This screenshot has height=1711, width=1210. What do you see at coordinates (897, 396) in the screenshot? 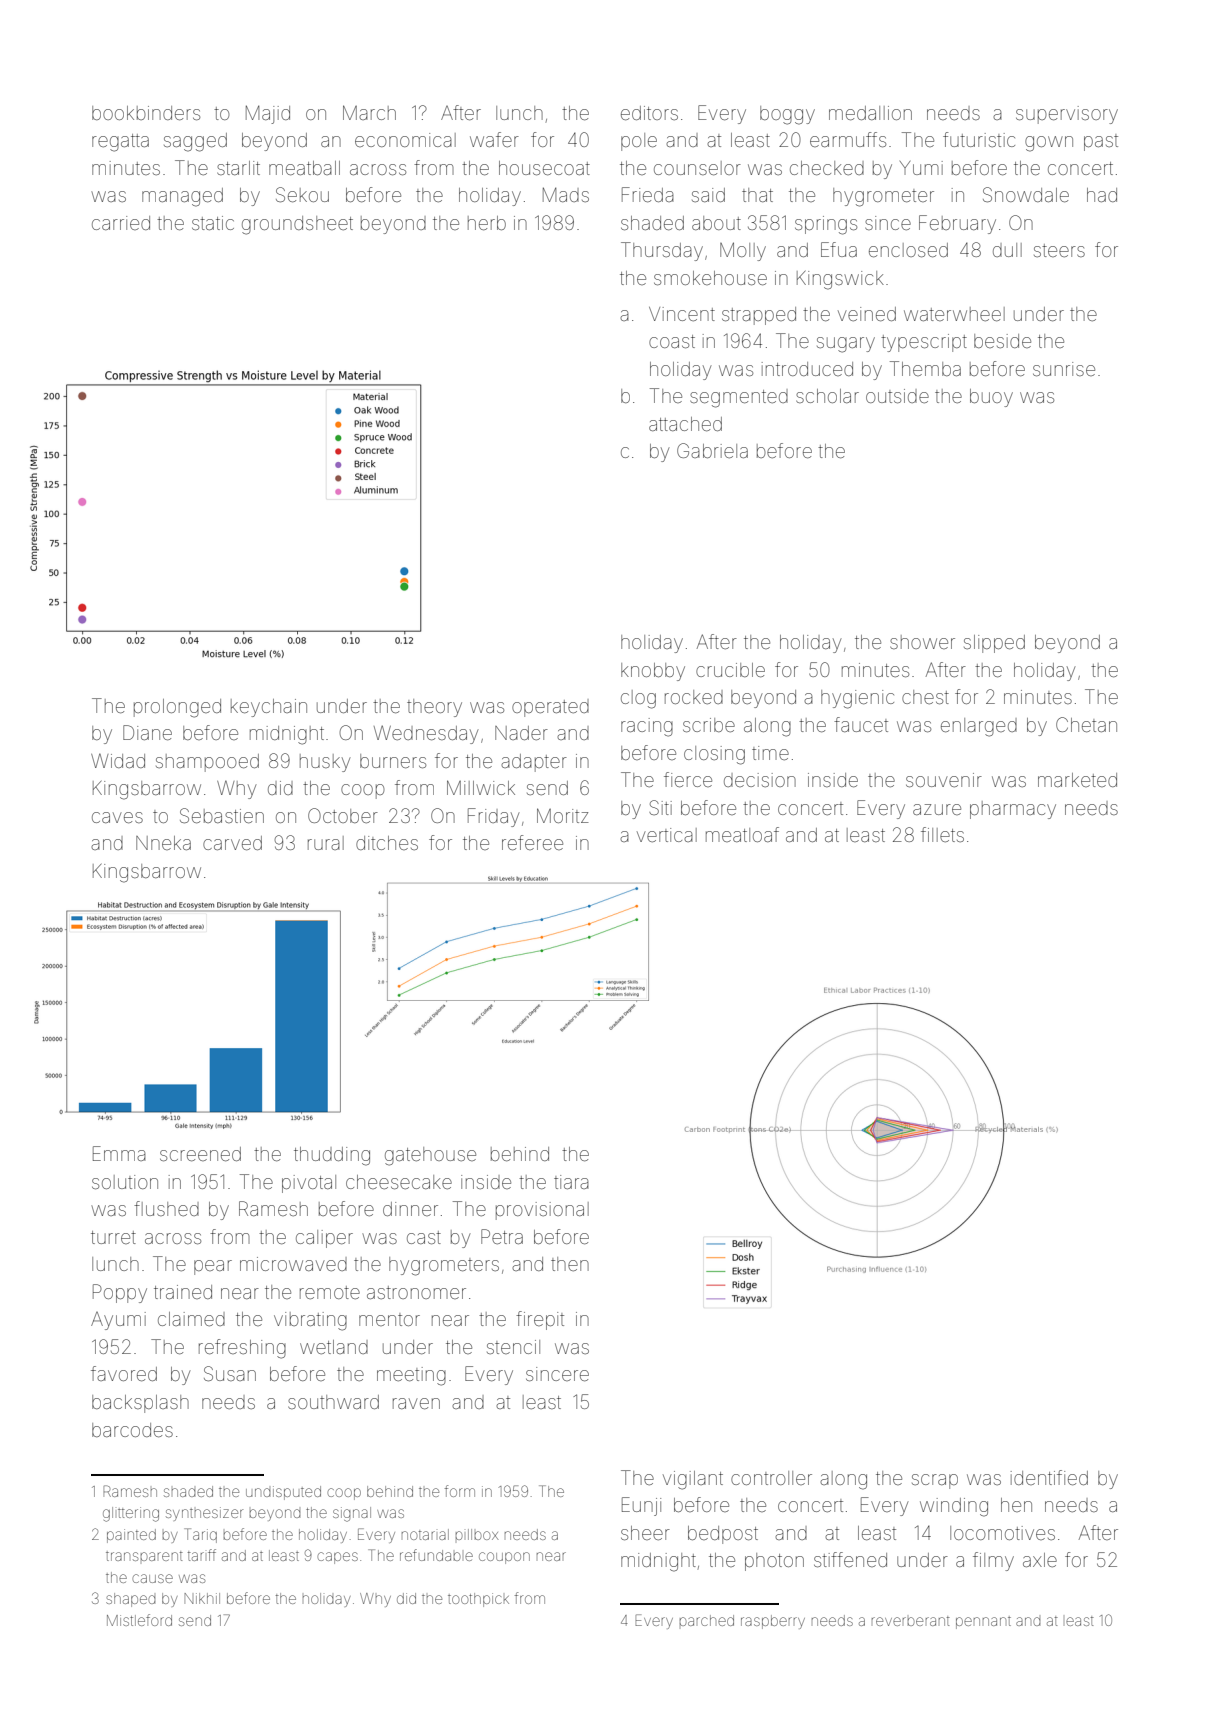
I see `outside` at bounding box center [897, 396].
